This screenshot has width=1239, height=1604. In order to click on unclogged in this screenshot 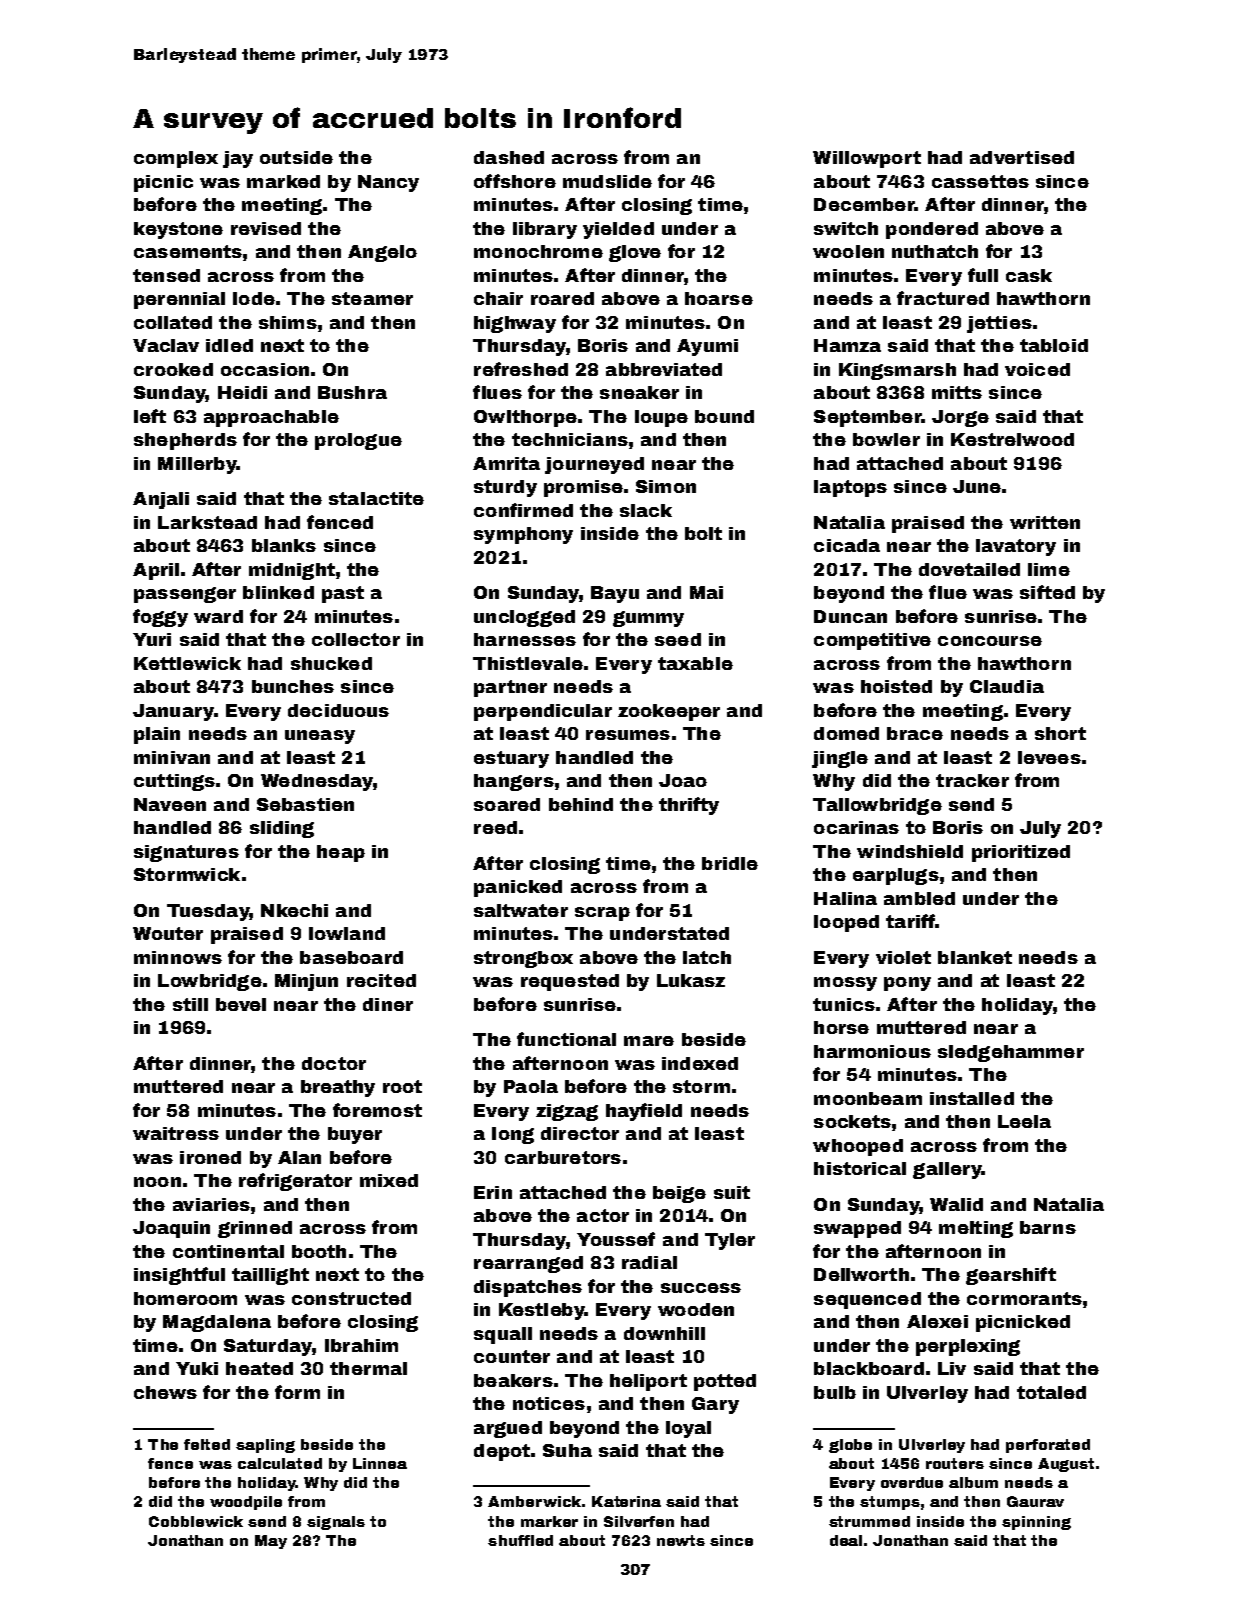, I will do `click(524, 618)`.
